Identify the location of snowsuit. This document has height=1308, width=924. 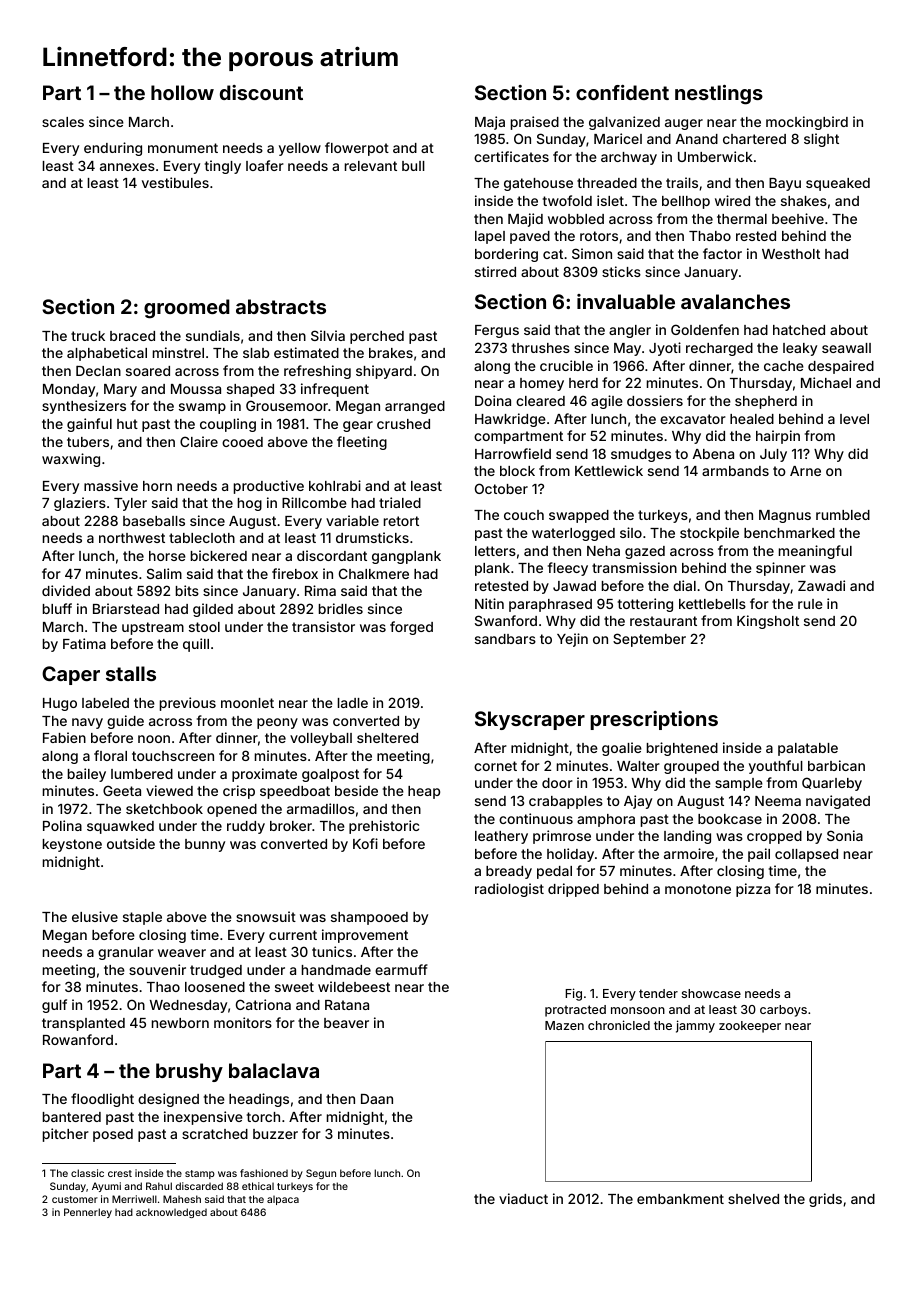
(266, 916).
